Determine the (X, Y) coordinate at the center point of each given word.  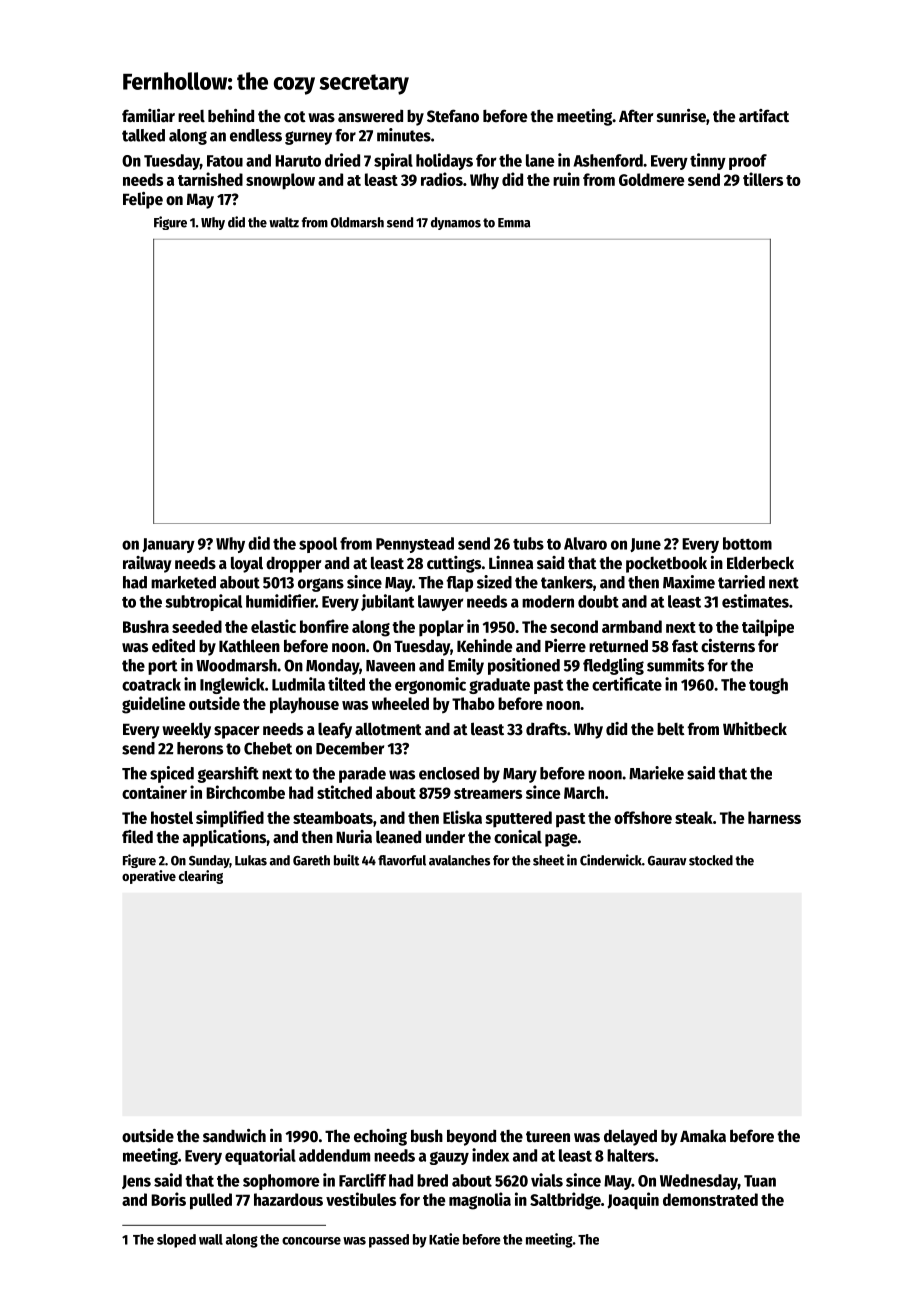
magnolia (480, 1201)
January (168, 545)
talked (143, 135)
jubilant (387, 602)
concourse (311, 1241)
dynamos (456, 223)
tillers (763, 179)
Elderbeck (760, 563)
